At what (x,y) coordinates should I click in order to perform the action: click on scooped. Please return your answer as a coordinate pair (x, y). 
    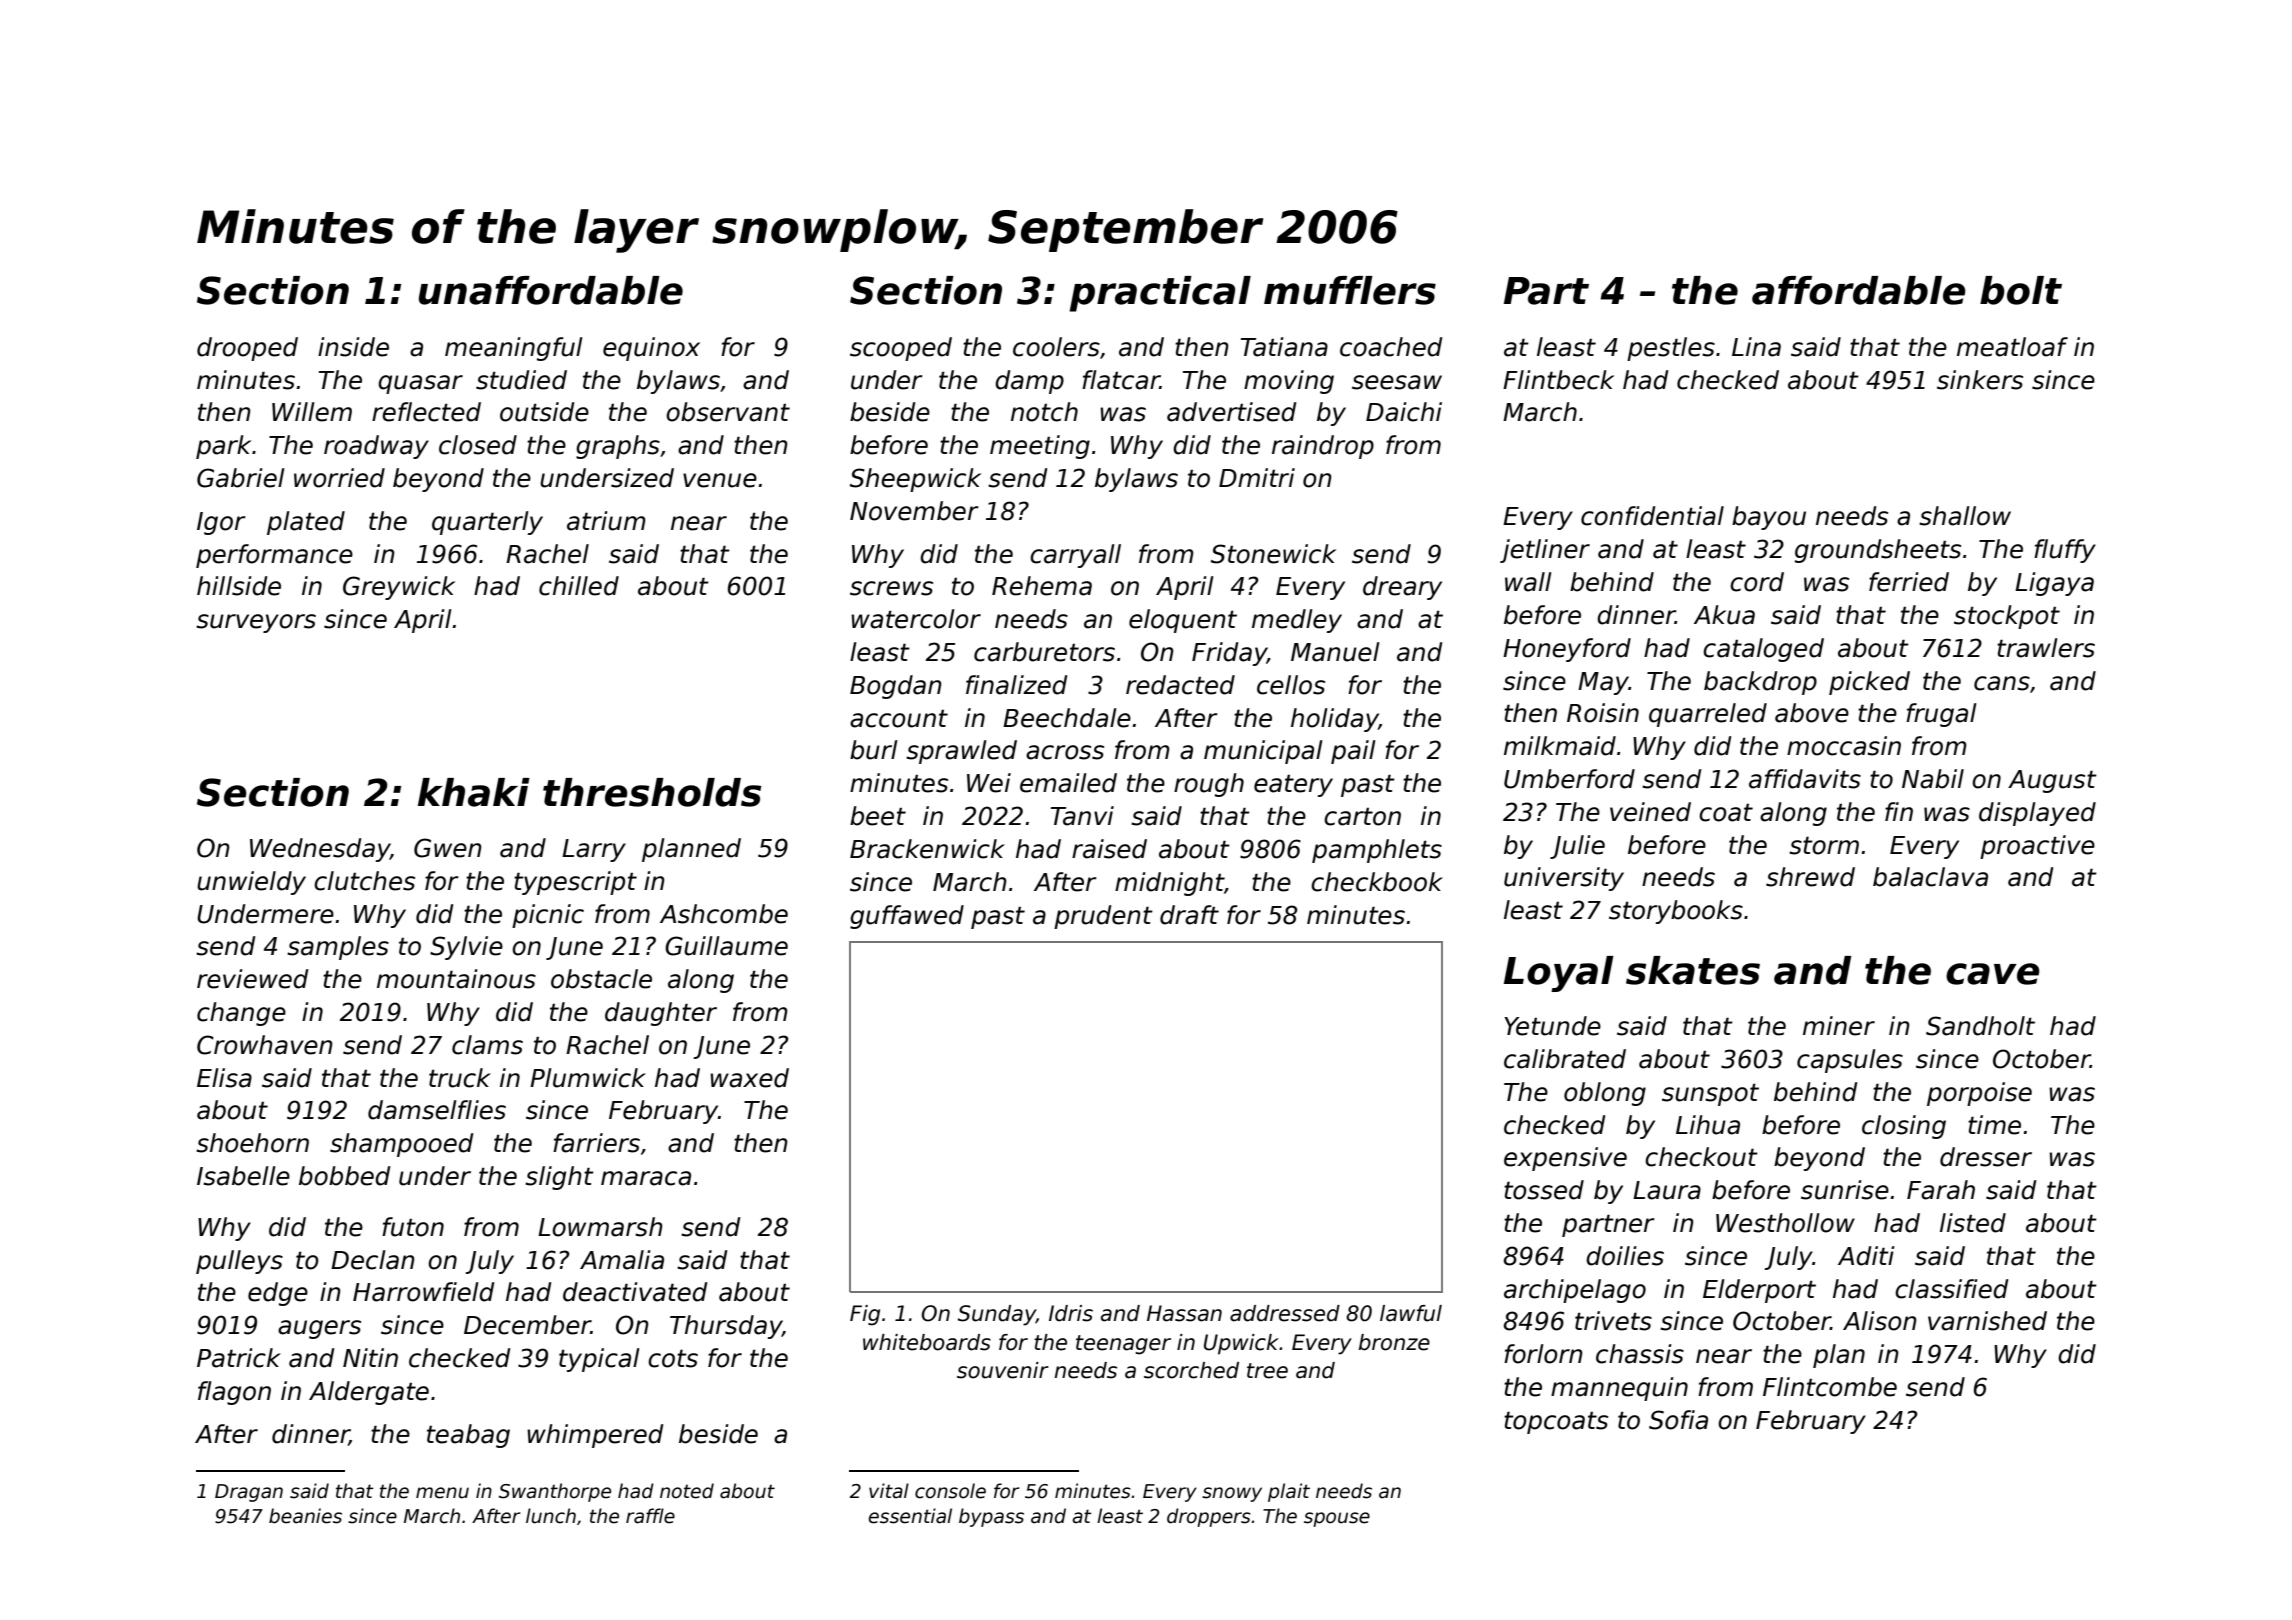
    Looking at the image, I should click on (901, 349).
